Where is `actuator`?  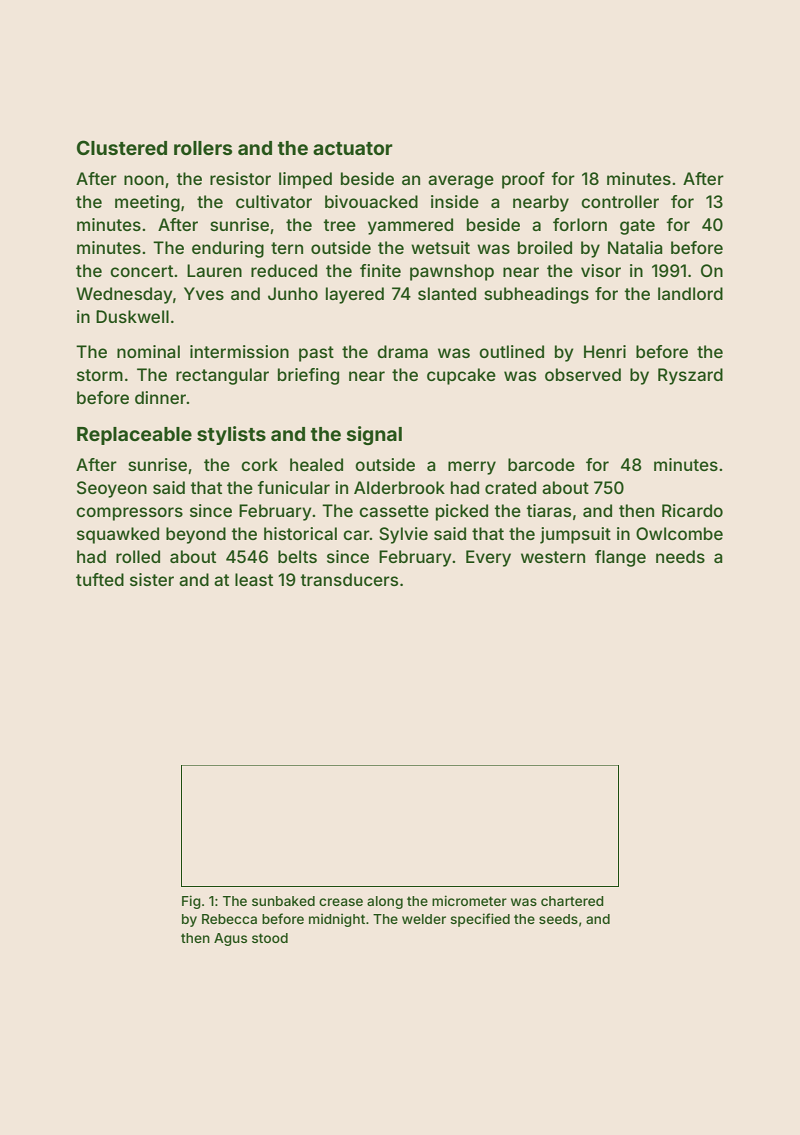 actuator is located at coordinates (353, 148).
